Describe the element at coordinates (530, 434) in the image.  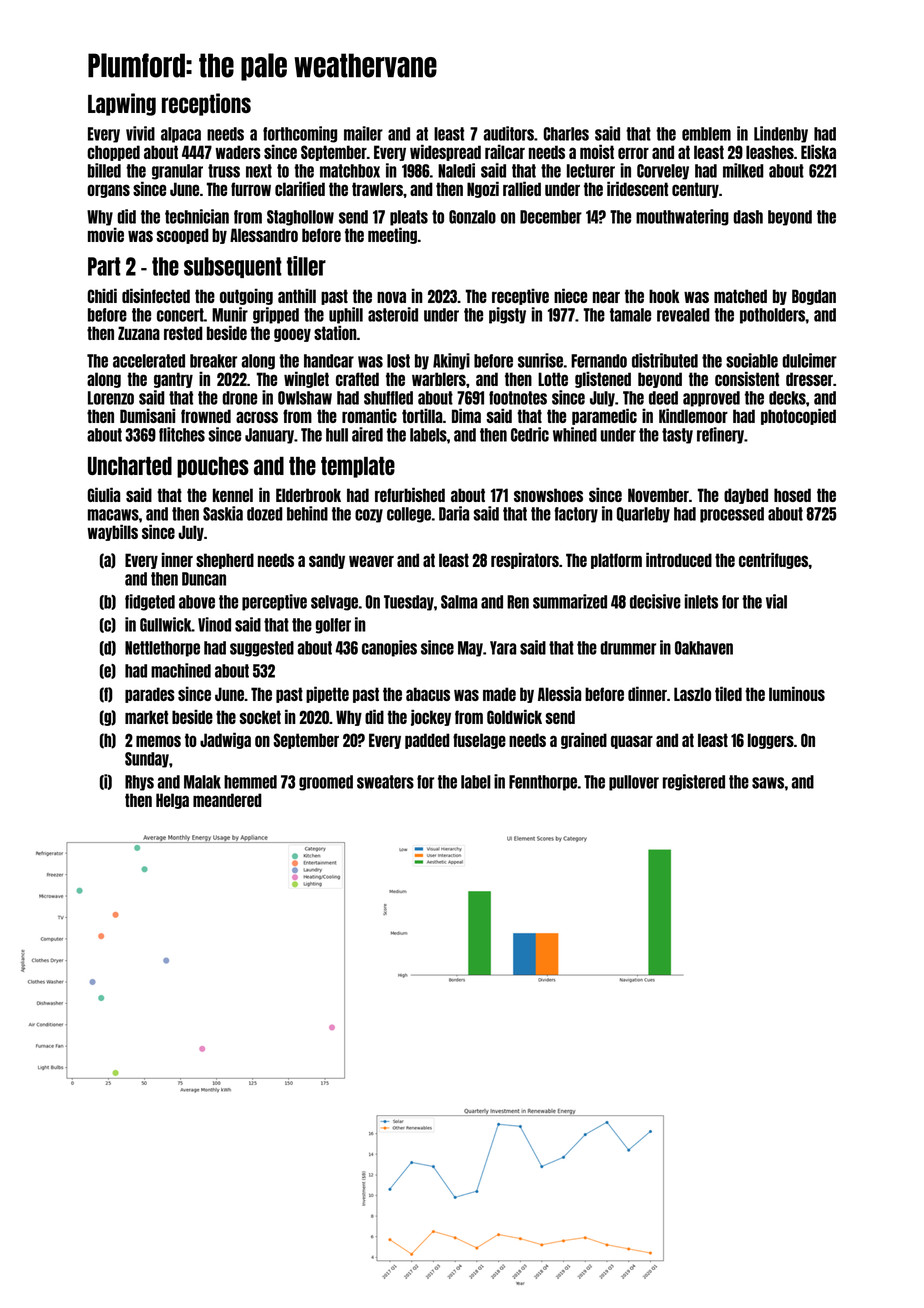
I see `Cedric` at that location.
